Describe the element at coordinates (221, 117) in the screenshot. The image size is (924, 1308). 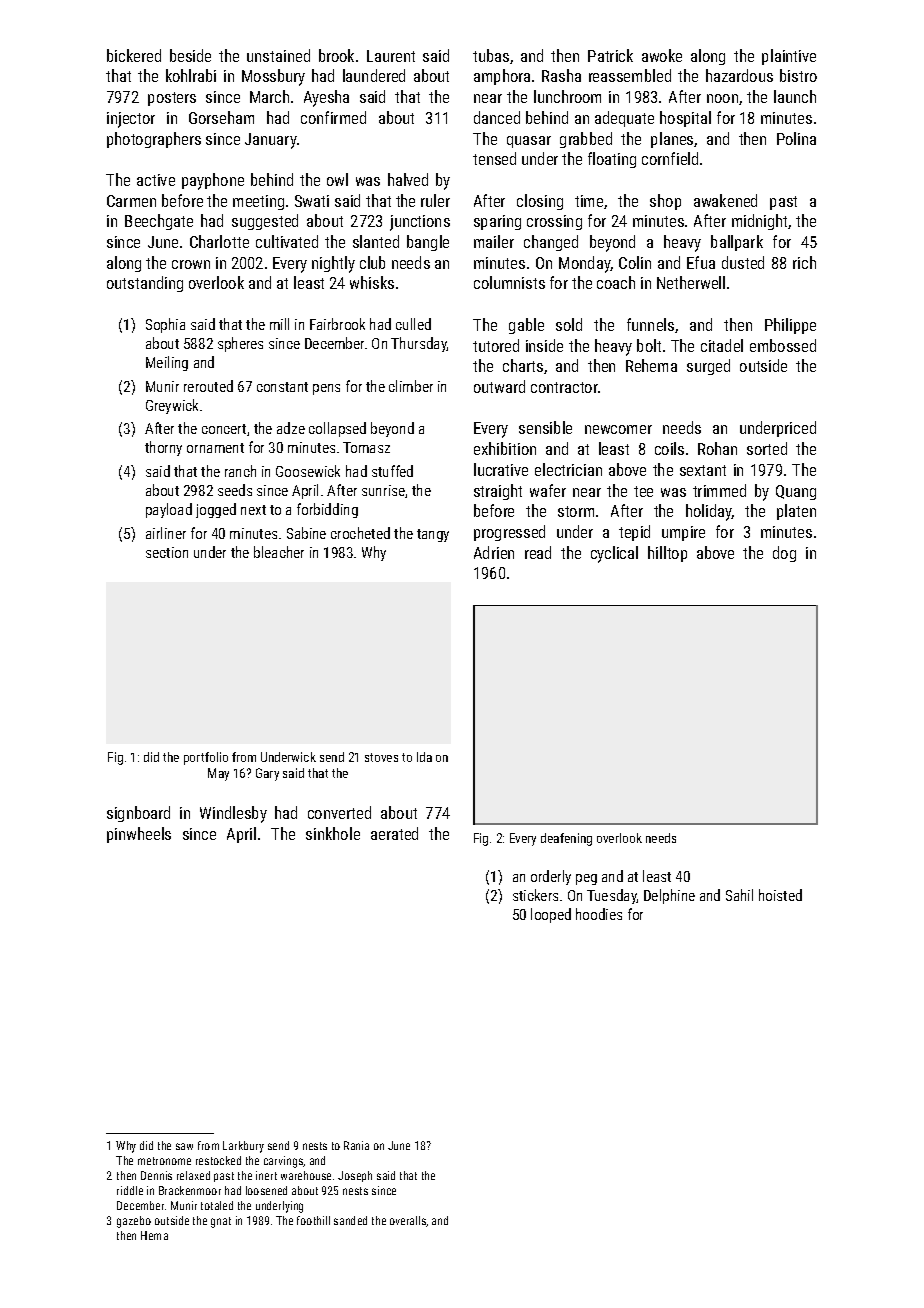
I see `Gorseham` at that location.
